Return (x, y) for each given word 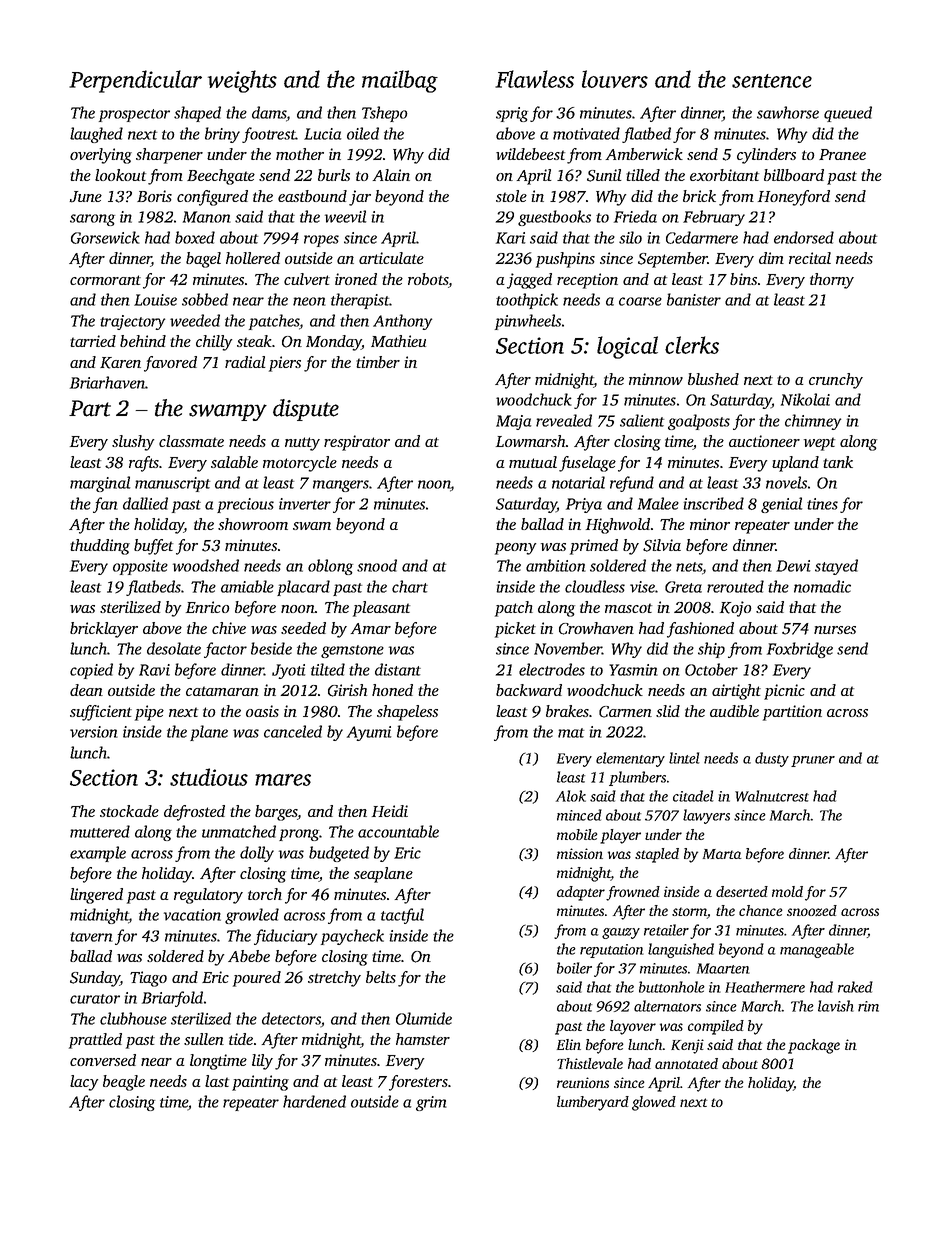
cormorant (105, 280)
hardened (314, 1101)
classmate (191, 441)
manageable (817, 950)
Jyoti (289, 671)
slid (668, 711)
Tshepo (384, 114)
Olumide (424, 1018)
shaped (197, 114)
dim (771, 258)
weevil (345, 216)
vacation (192, 915)
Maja (513, 422)
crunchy (836, 381)
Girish (347, 690)
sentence (772, 81)
